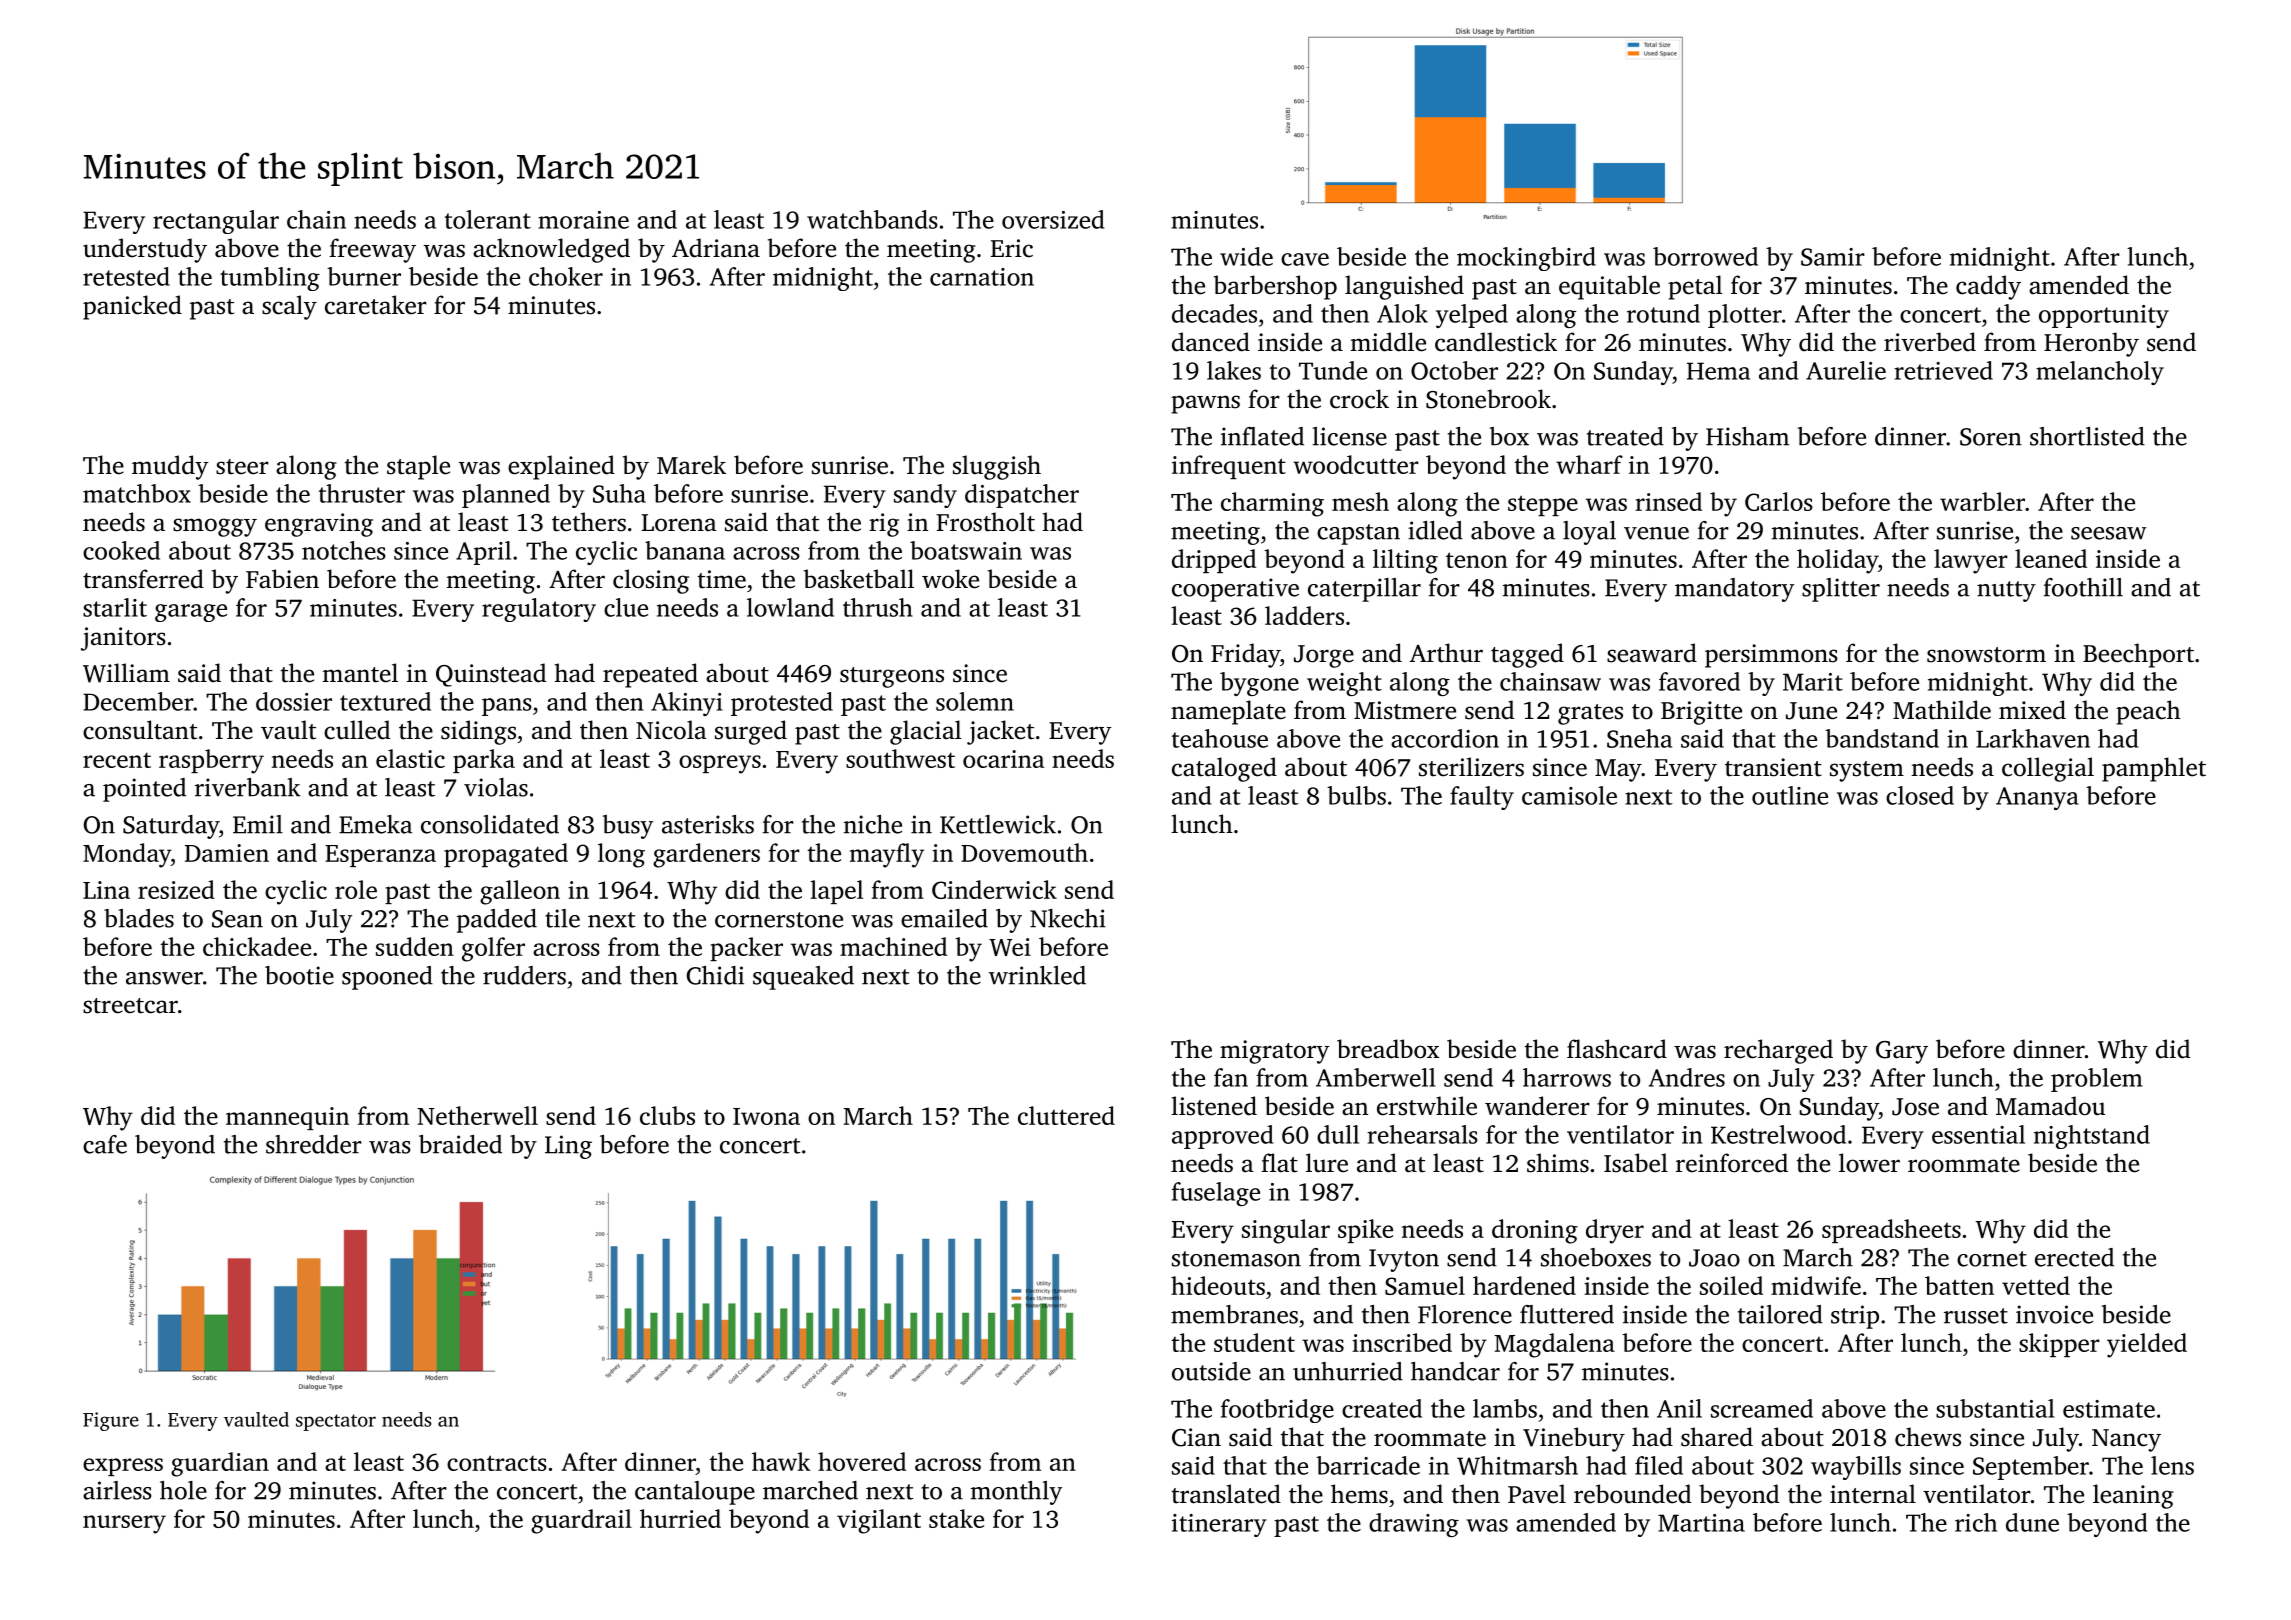 This screenshot has width=2291, height=1620. Describe the element at coordinates (488, 219) in the screenshot. I see `tolerant` at that location.
